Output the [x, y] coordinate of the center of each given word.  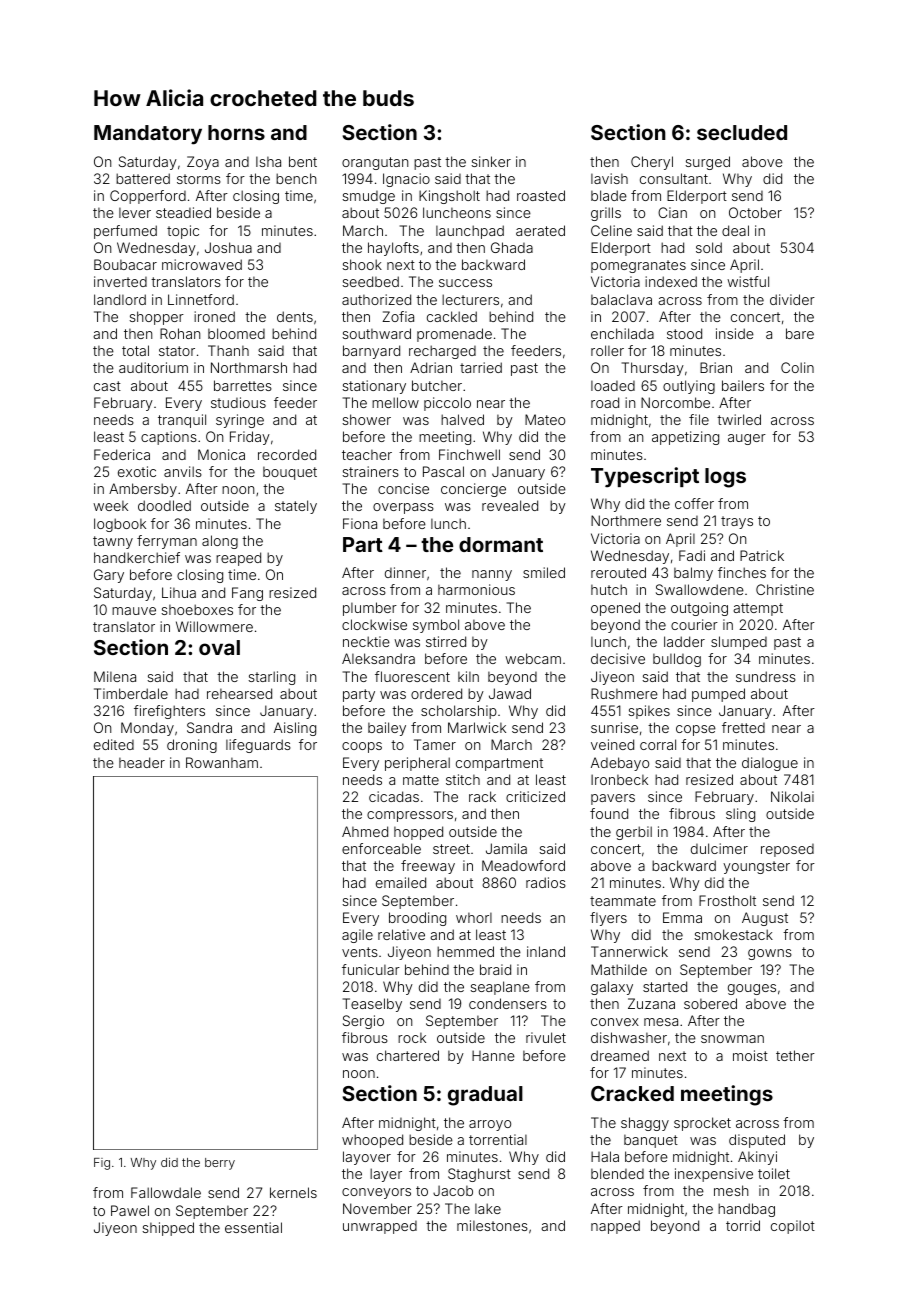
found [609, 813]
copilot [793, 1227]
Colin [797, 367]
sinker [491, 161]
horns [236, 132]
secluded [742, 132]
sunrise [614, 727]
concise [403, 488]
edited [114, 744]
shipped [168, 1229]
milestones [492, 1225]
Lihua [179, 592]
